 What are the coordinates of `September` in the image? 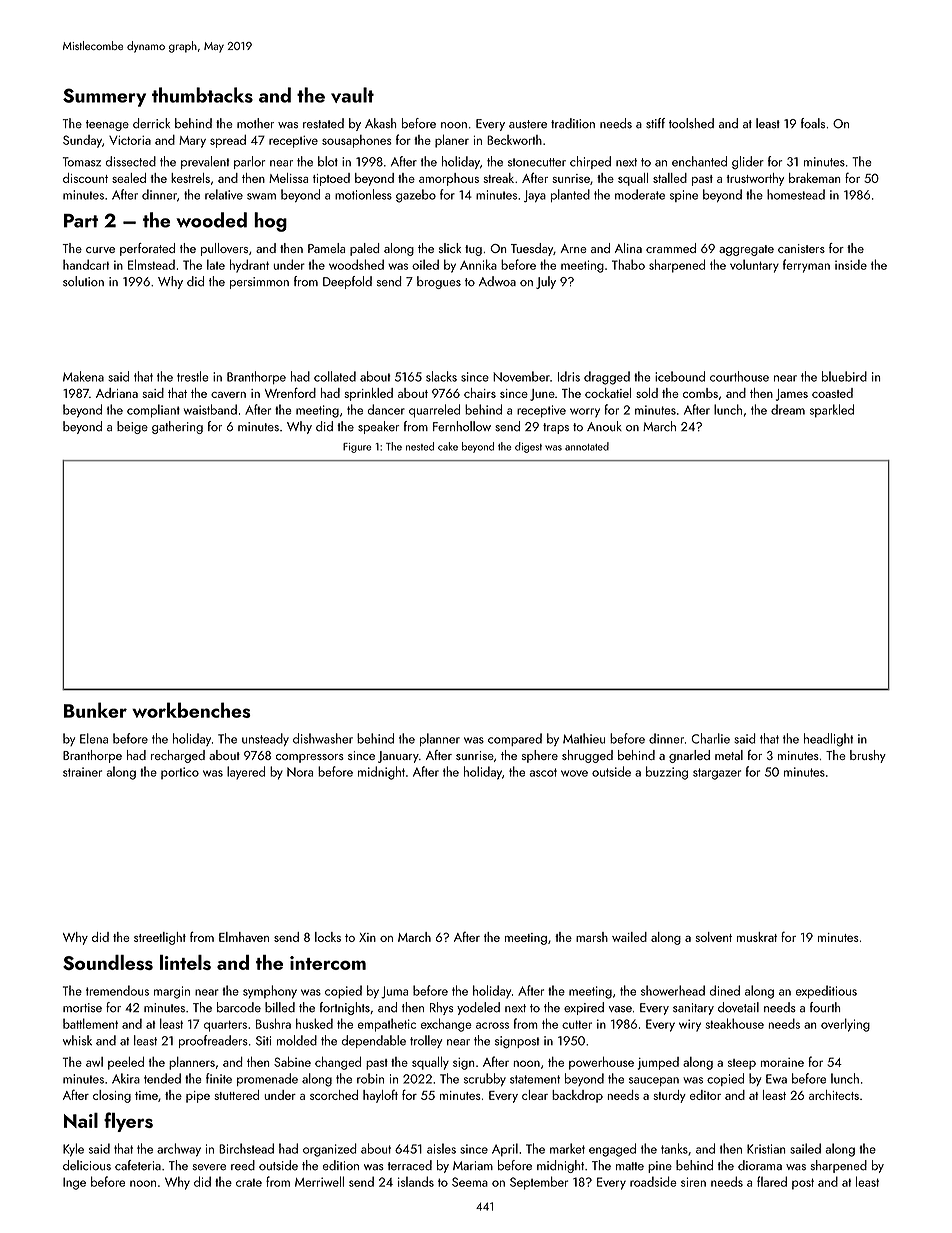 It's located at (539, 1183).
